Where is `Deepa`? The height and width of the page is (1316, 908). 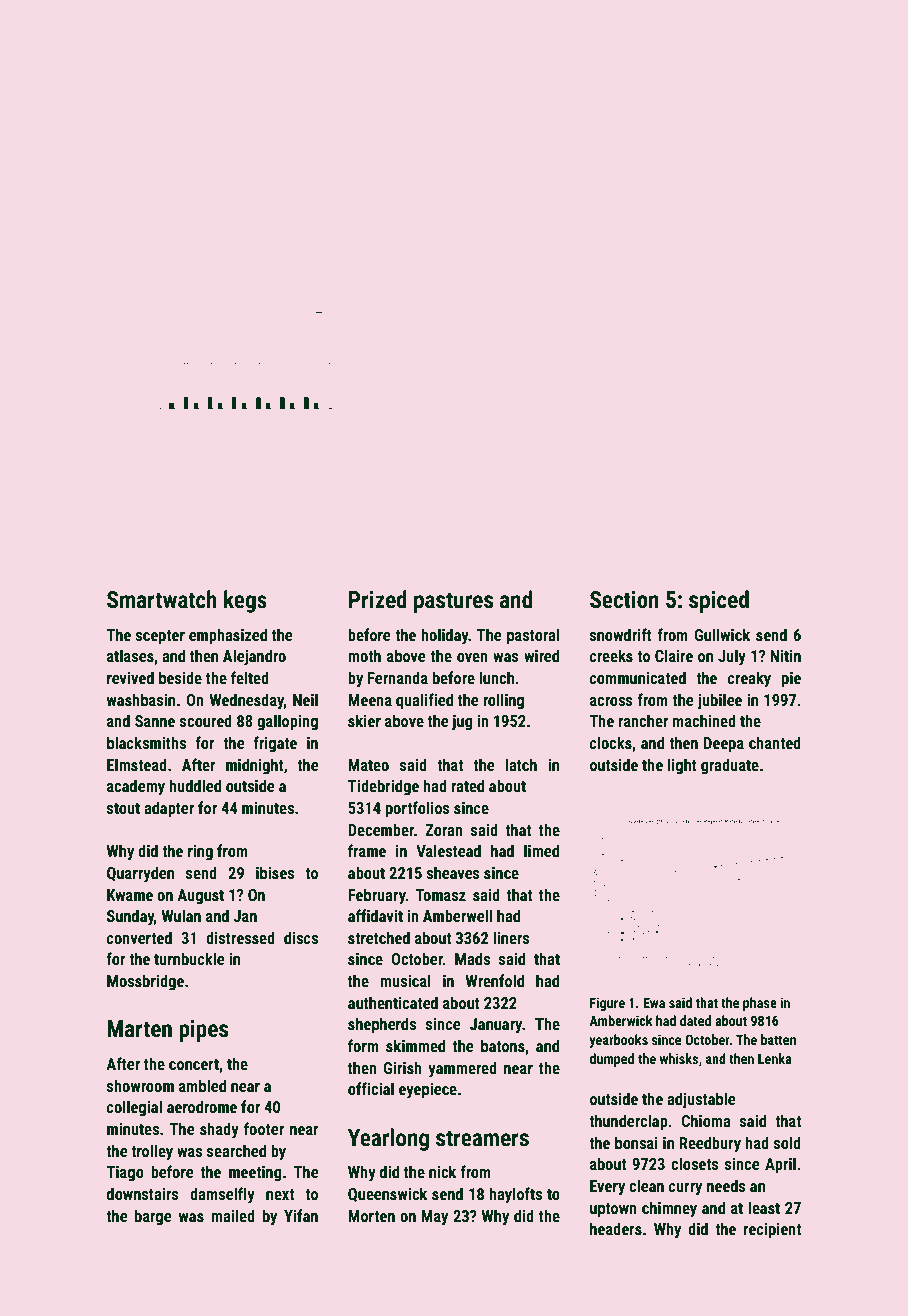
Deepa is located at coordinates (724, 745).
